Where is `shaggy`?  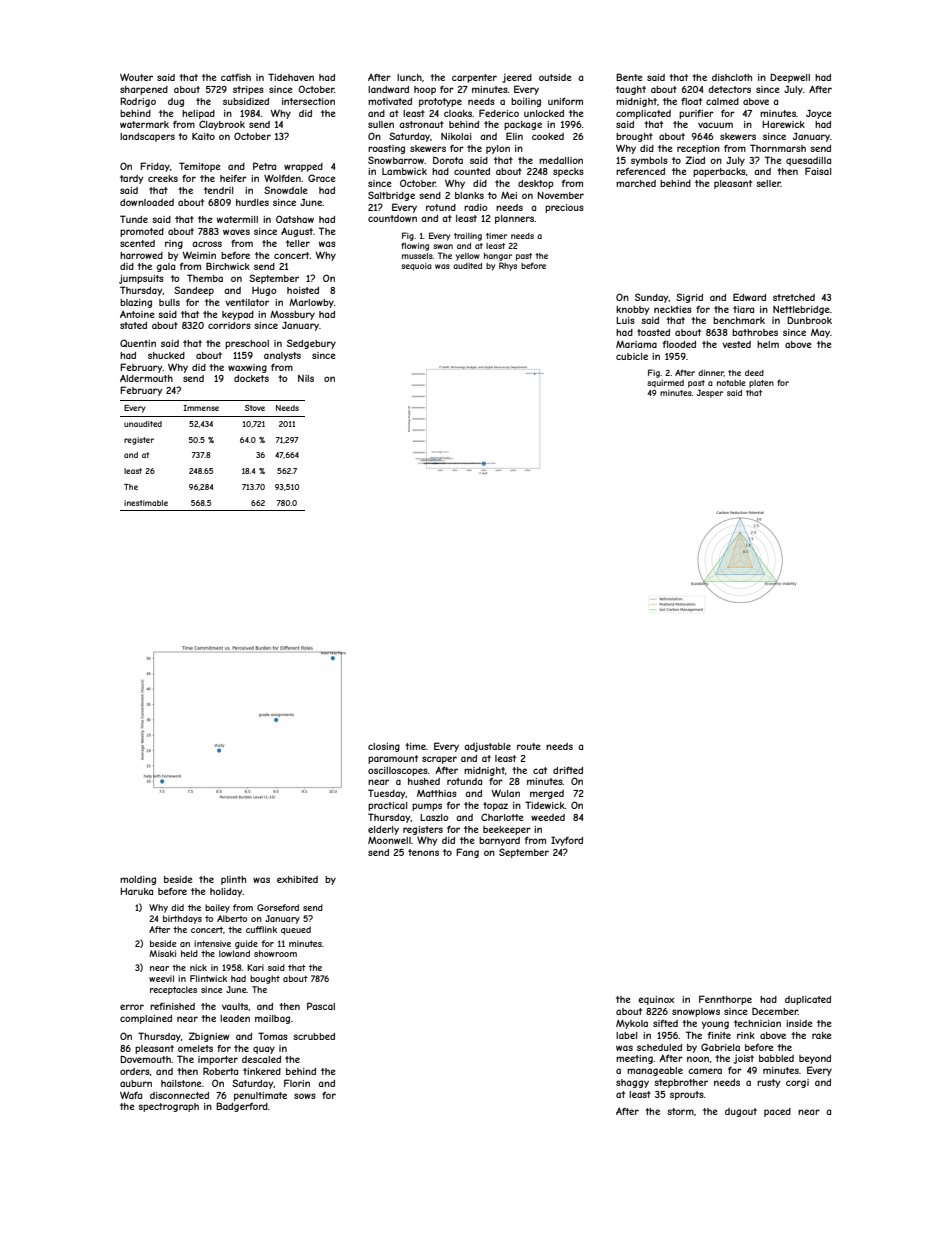 shaggy is located at coordinates (632, 1083).
